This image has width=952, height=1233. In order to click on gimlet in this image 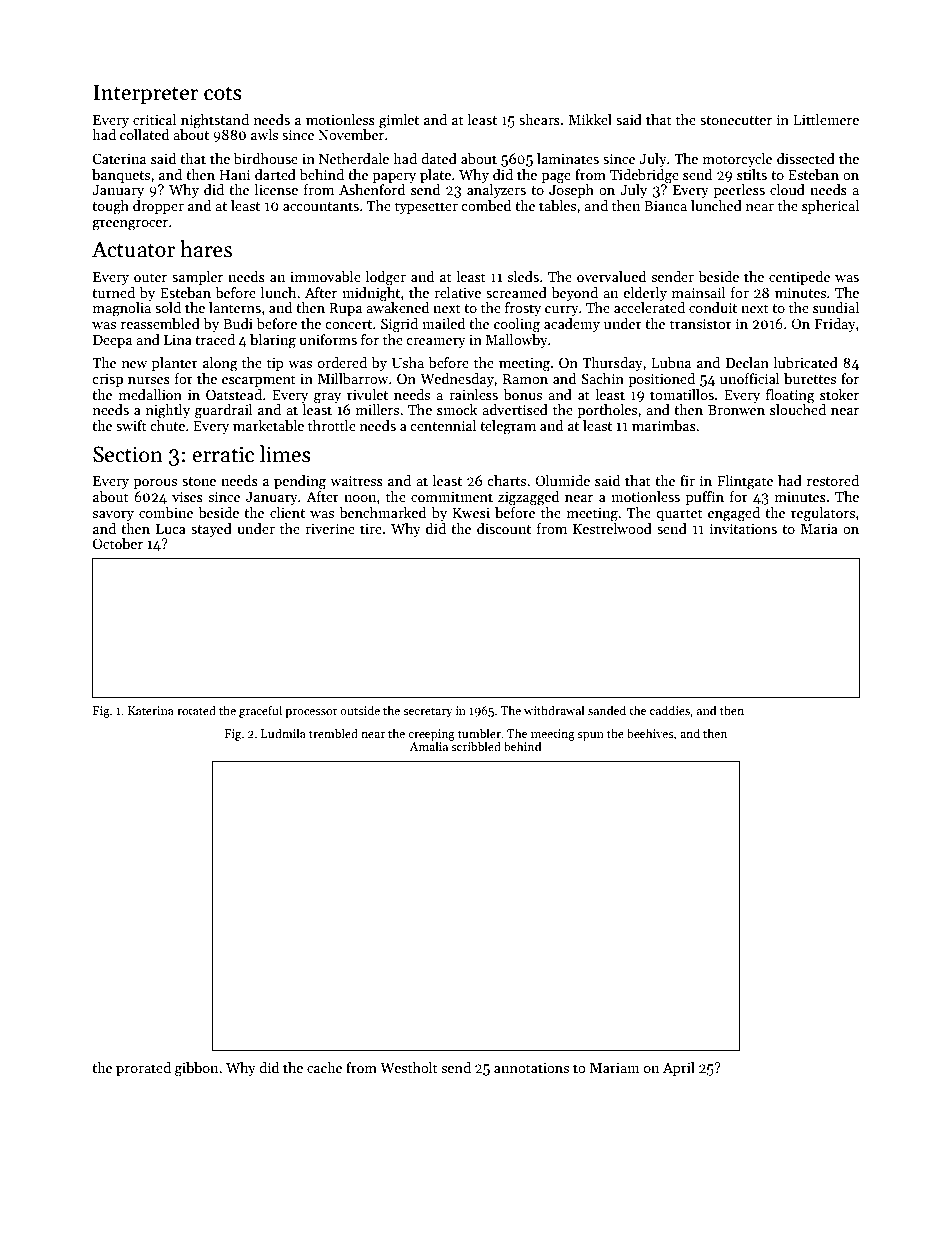, I will do `click(399, 121)`.
